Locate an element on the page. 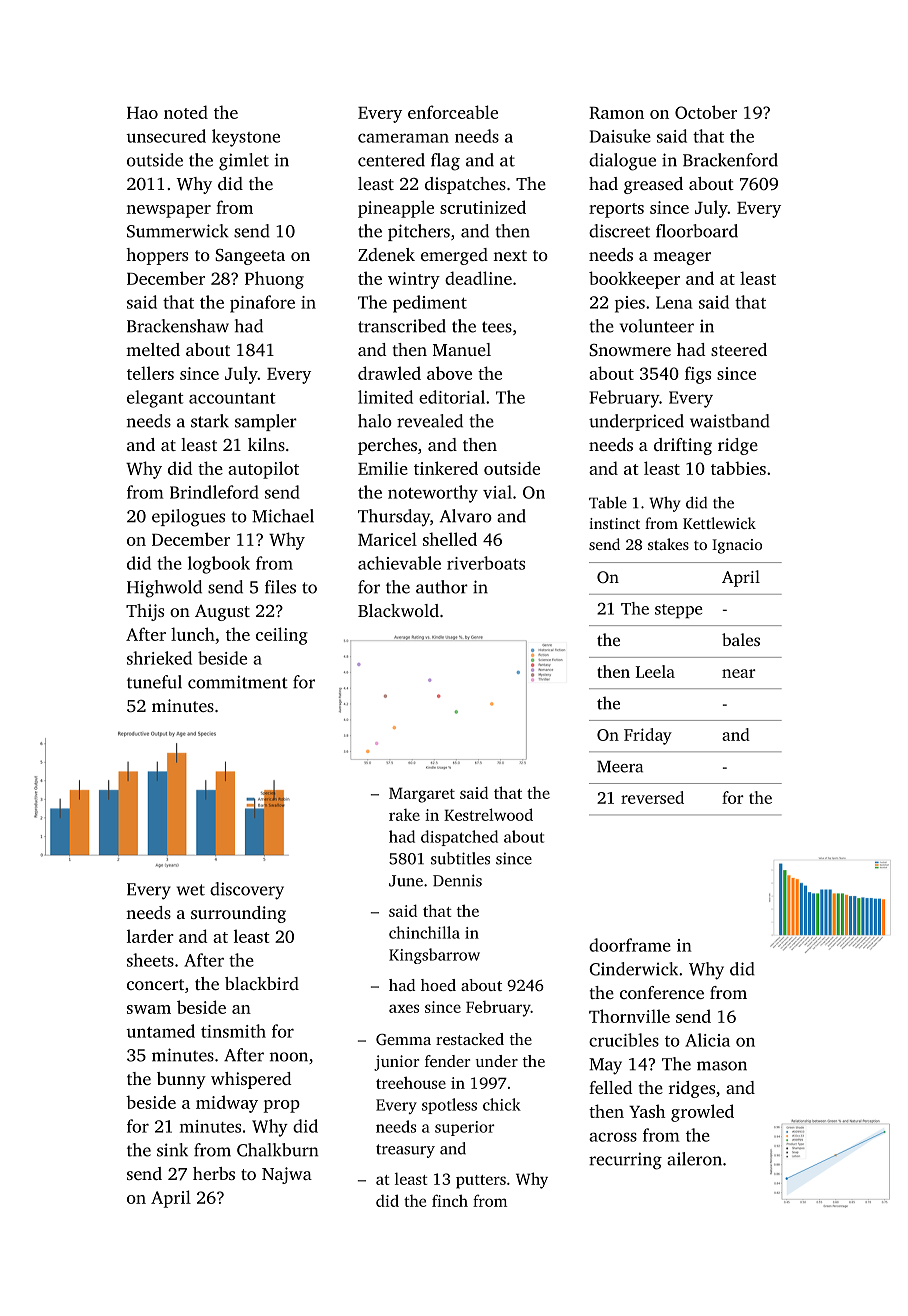 This page has width=908, height=1316. floorboard is located at coordinates (697, 231).
